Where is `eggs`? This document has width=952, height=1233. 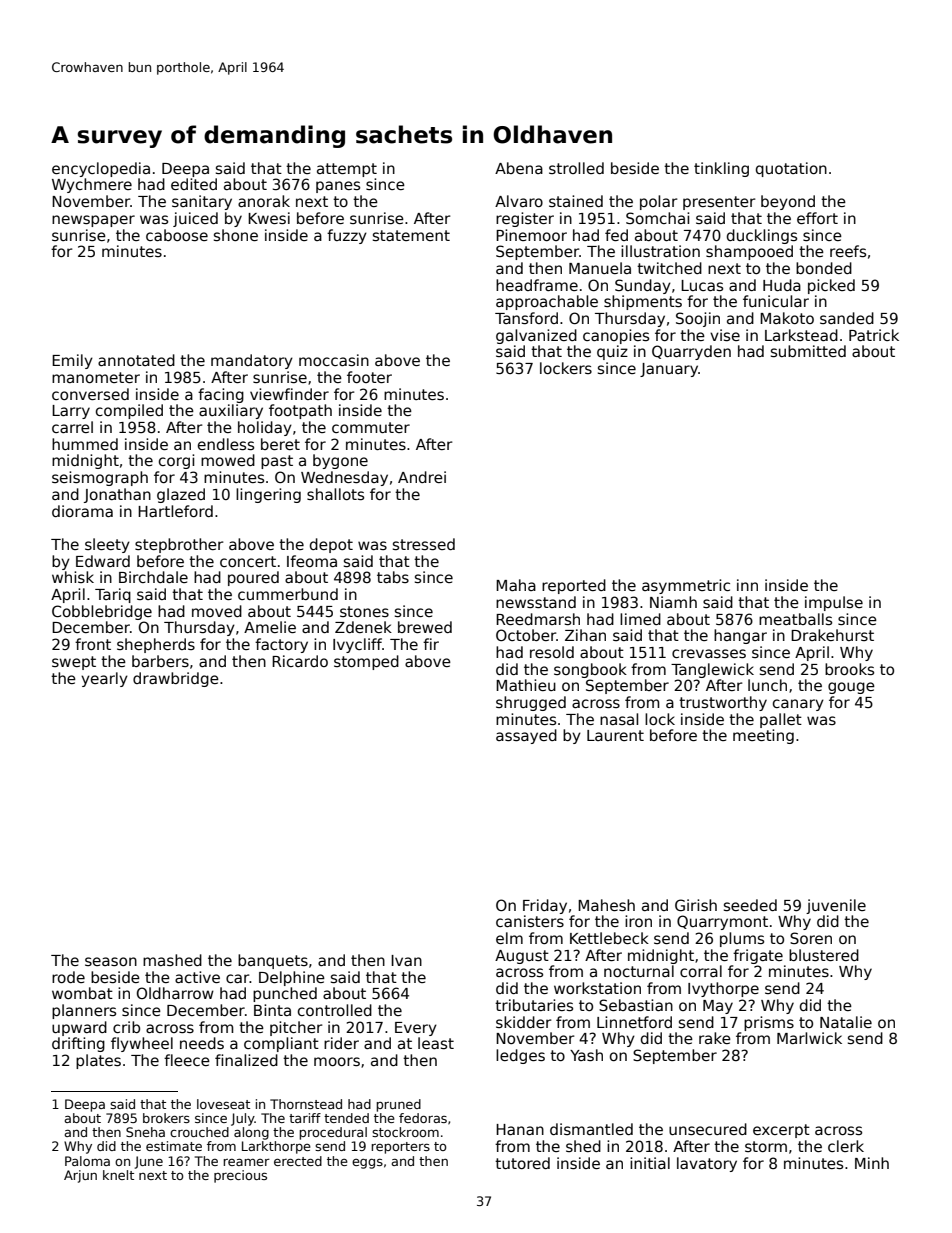
eggs is located at coordinates (367, 1163).
